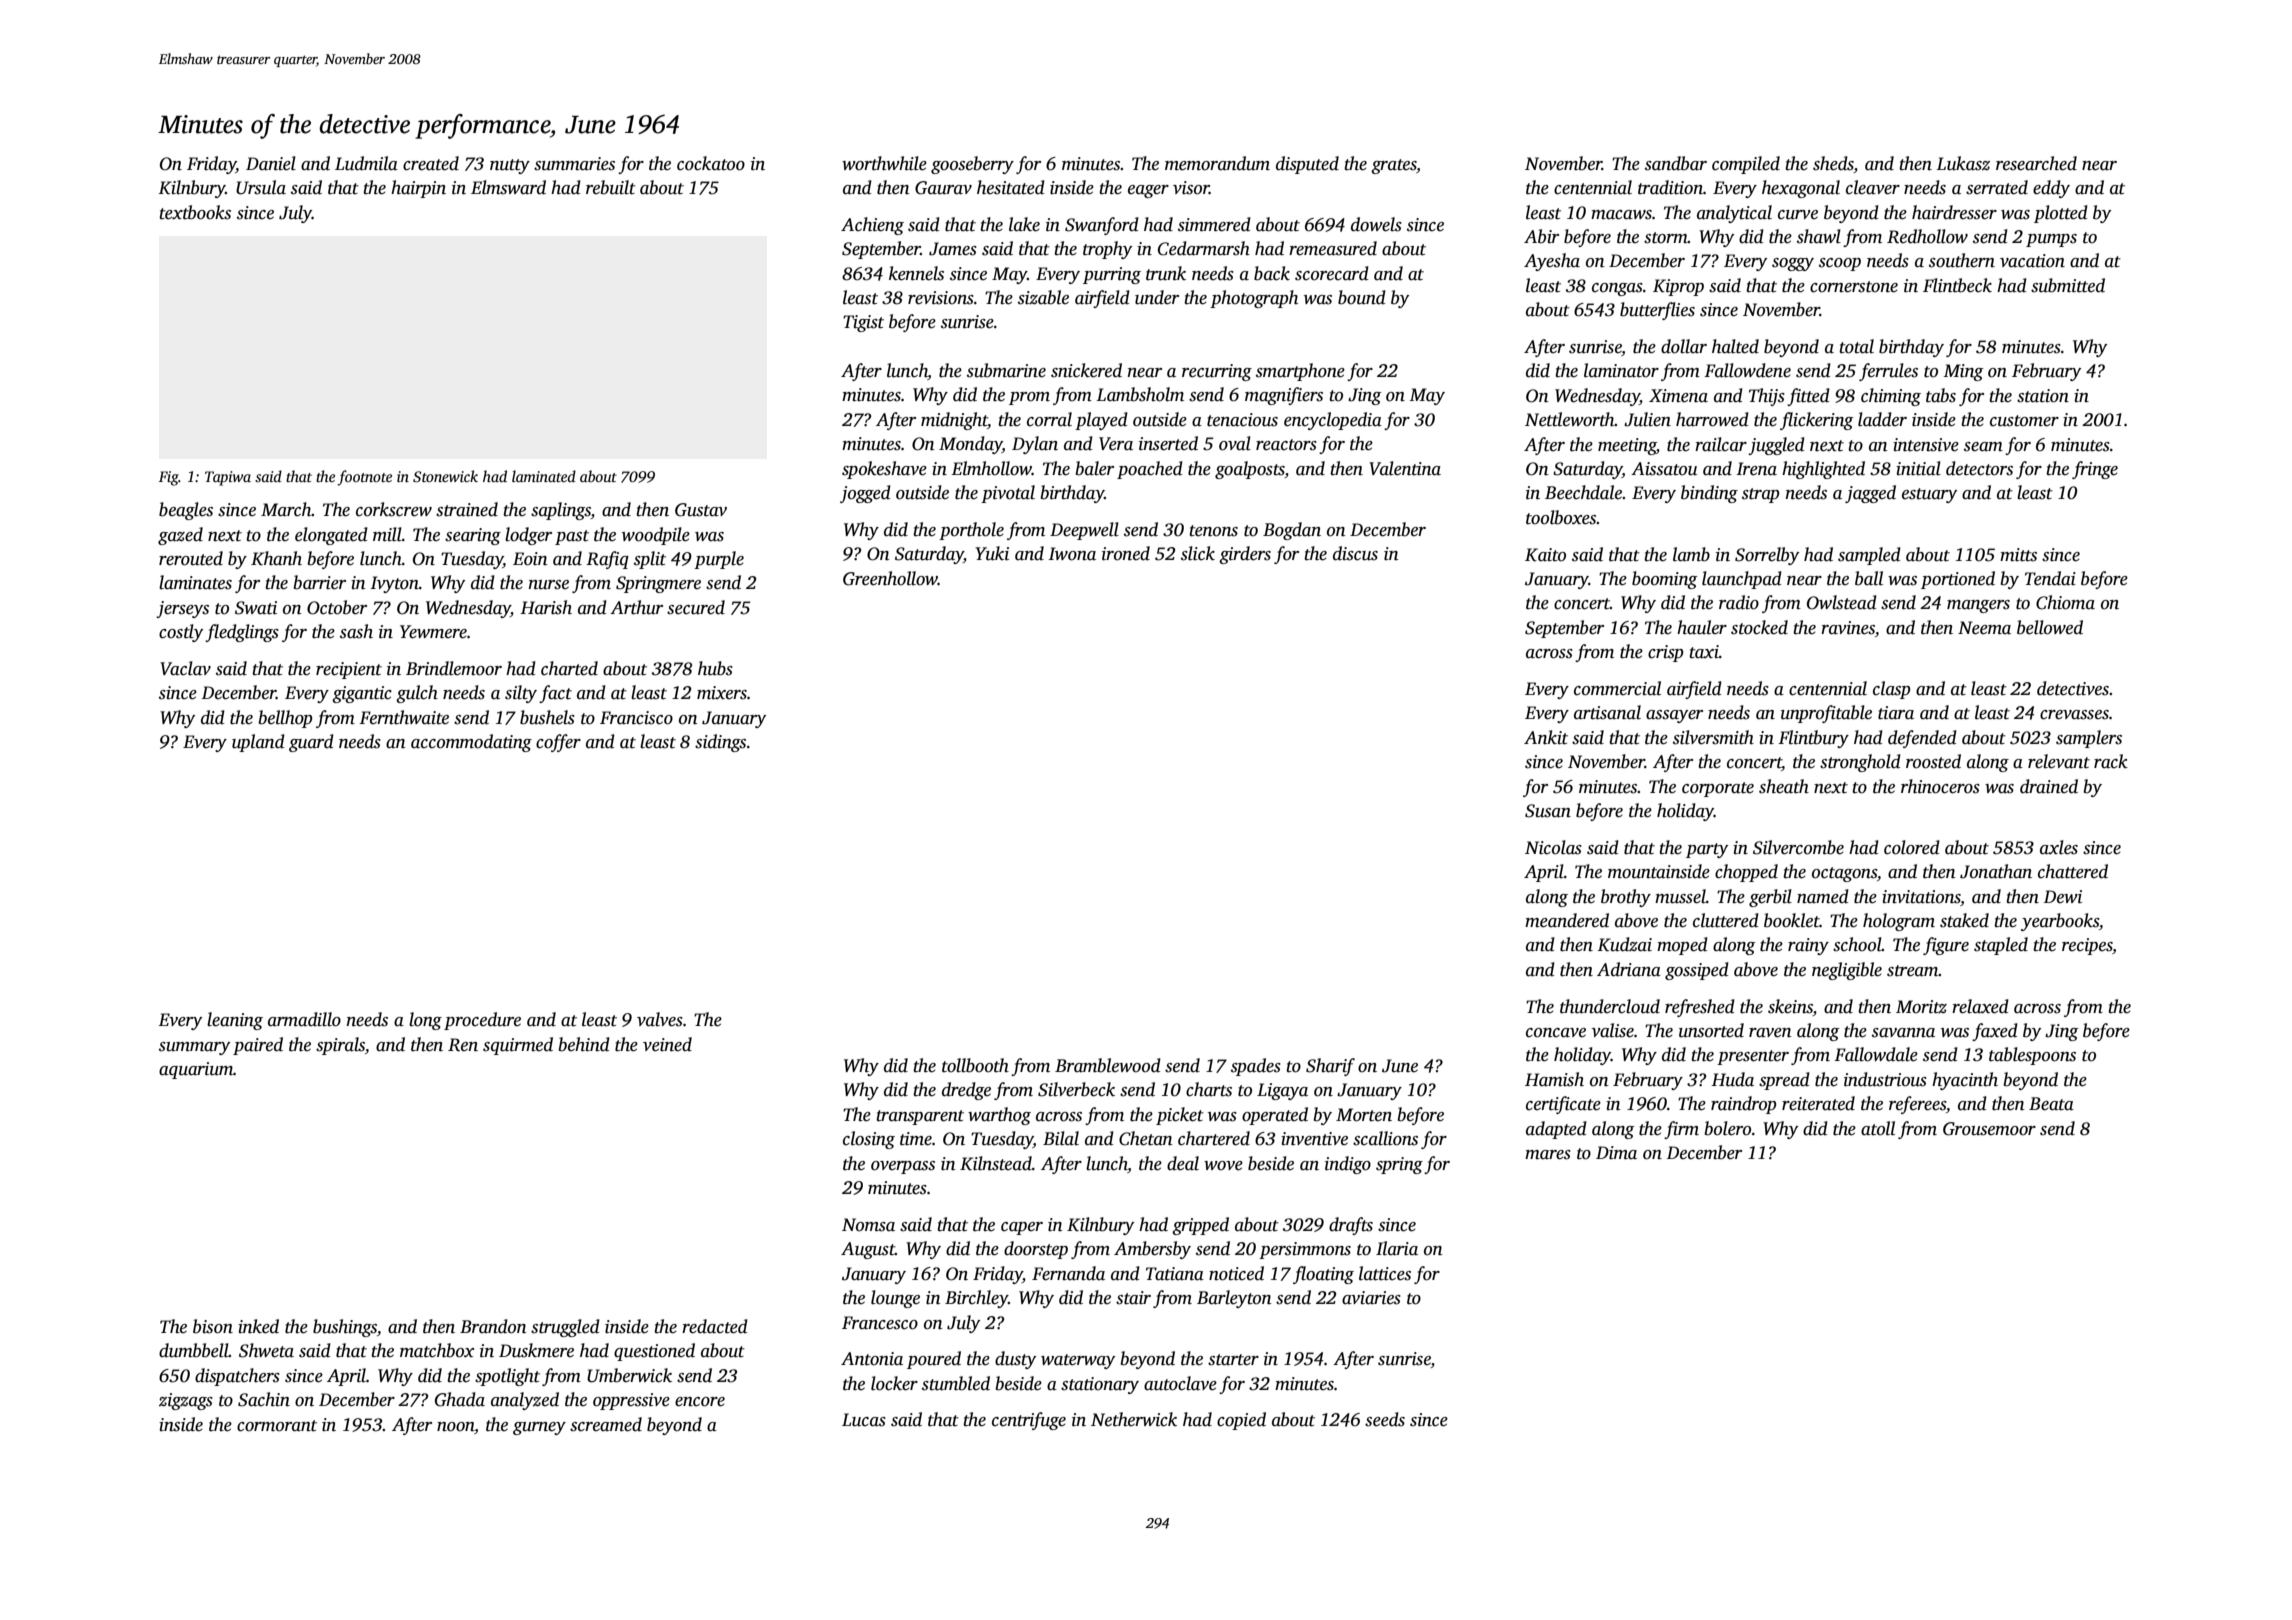  Describe the element at coordinates (539, 1428) in the image. I see `gurney` at that location.
